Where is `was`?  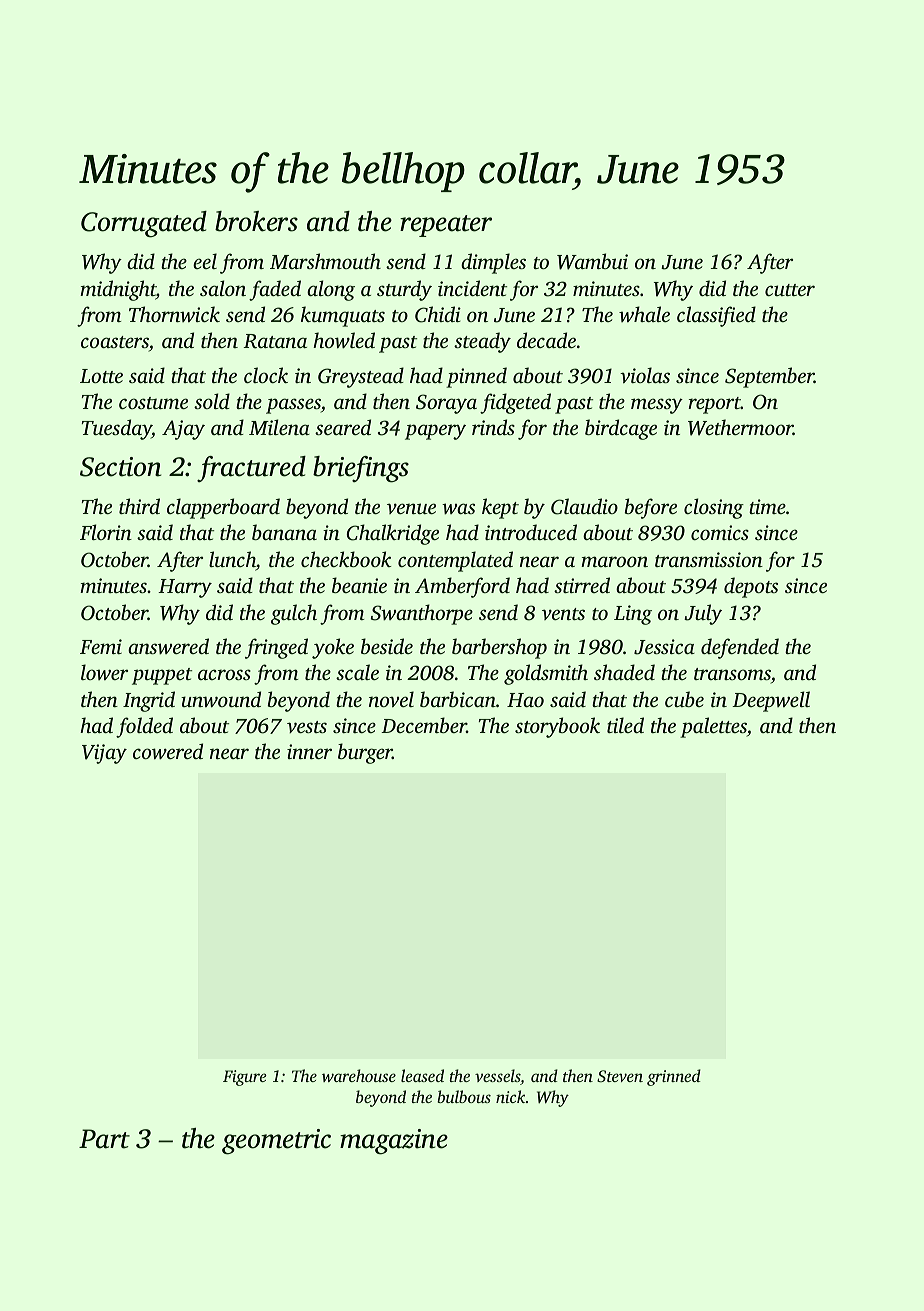 was is located at coordinates (458, 509).
